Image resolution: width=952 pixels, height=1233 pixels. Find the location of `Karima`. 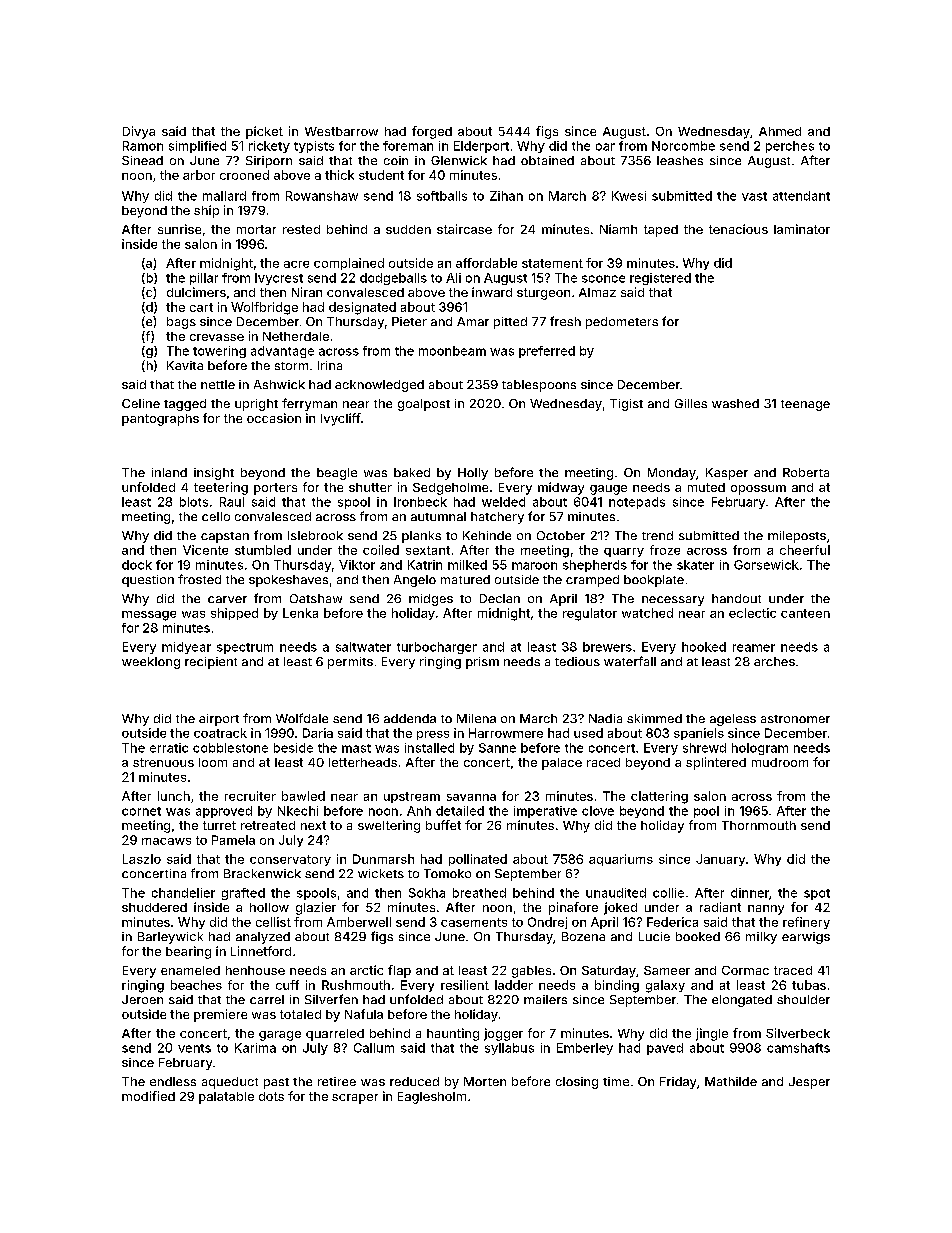

Karima is located at coordinates (255, 1048).
